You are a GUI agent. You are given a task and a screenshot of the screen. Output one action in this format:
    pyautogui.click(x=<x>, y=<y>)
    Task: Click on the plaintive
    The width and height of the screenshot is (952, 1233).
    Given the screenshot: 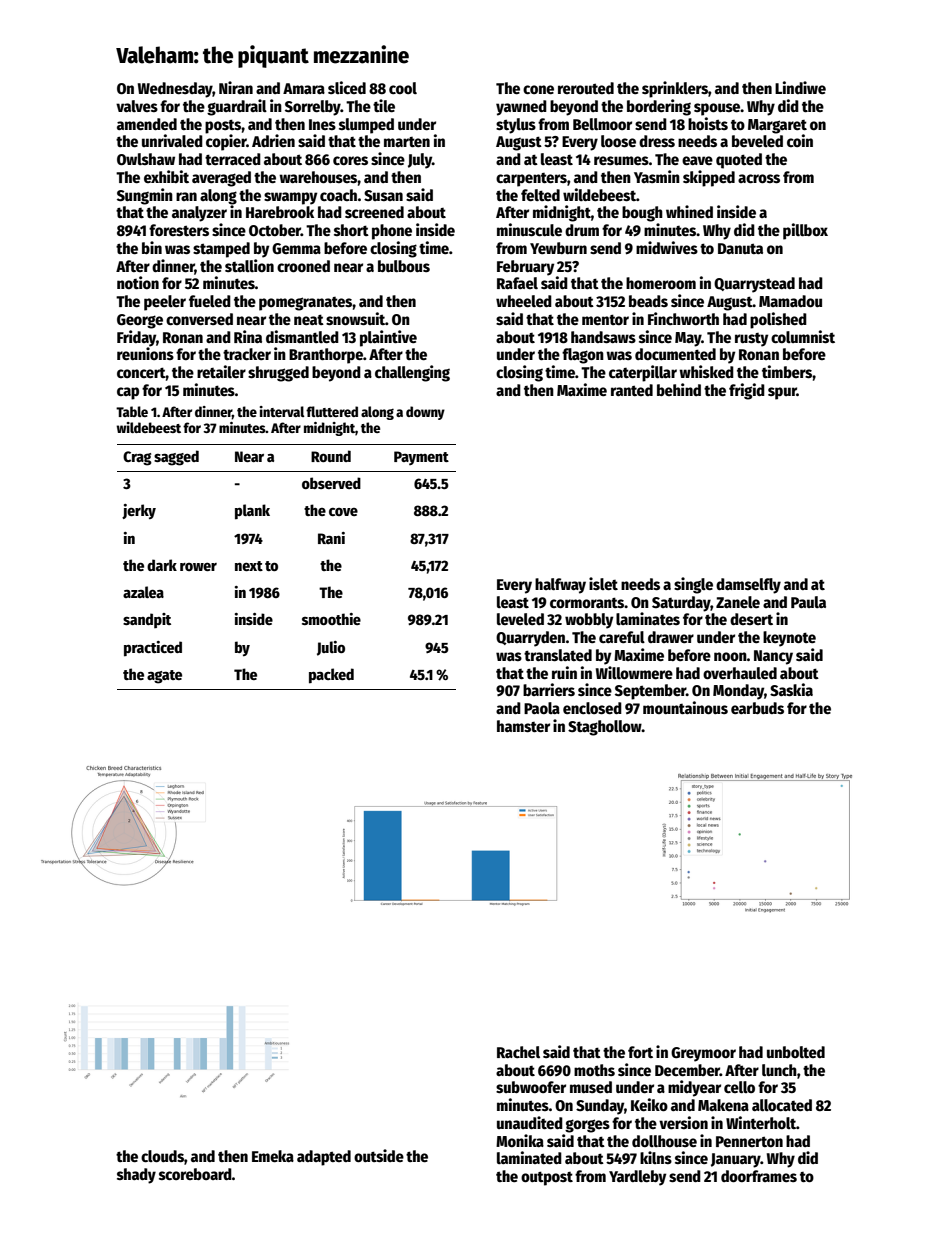 What is the action you would take?
    pyautogui.click(x=388, y=338)
